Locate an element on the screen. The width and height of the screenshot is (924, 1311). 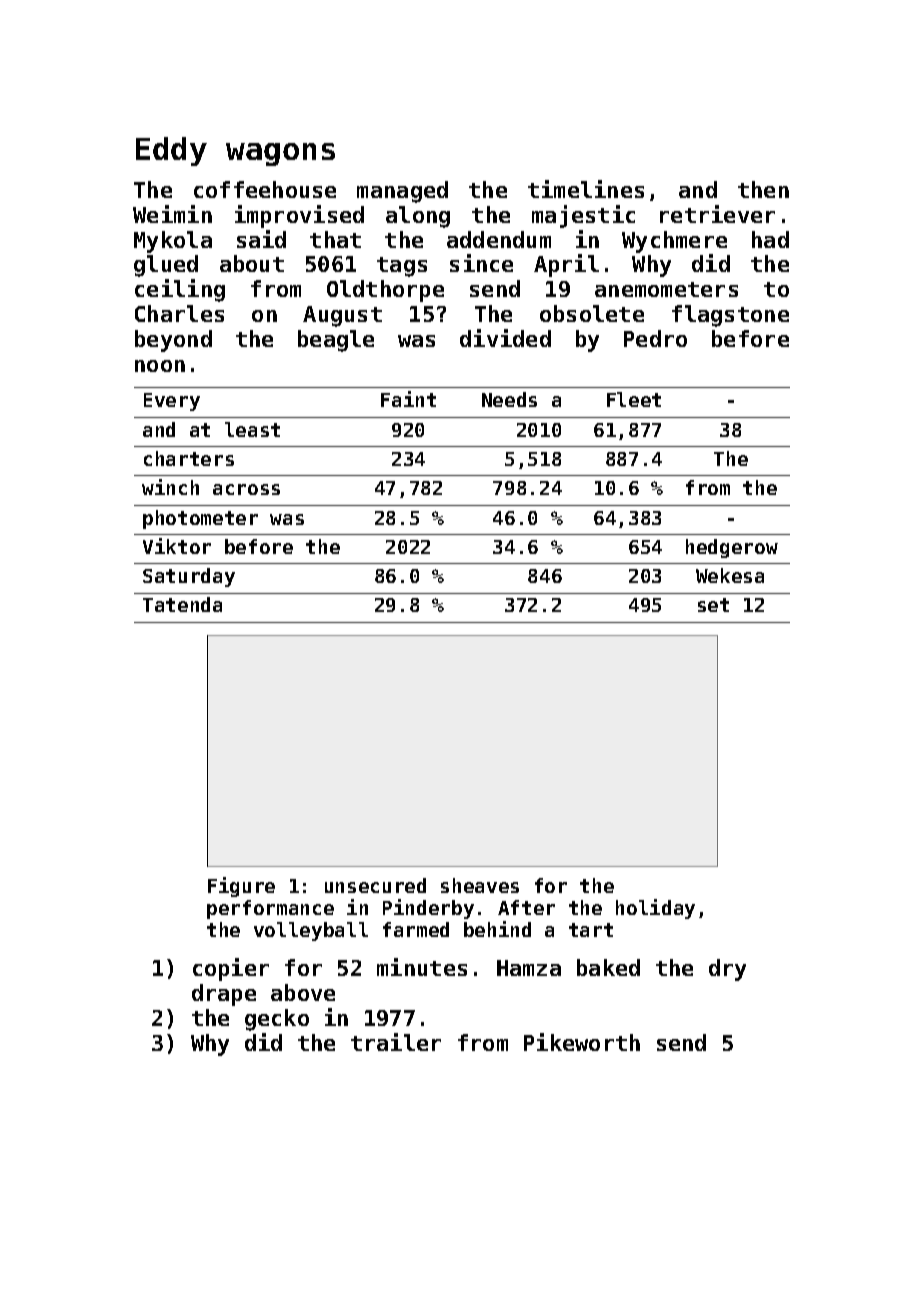
managed is located at coordinates (402, 192).
